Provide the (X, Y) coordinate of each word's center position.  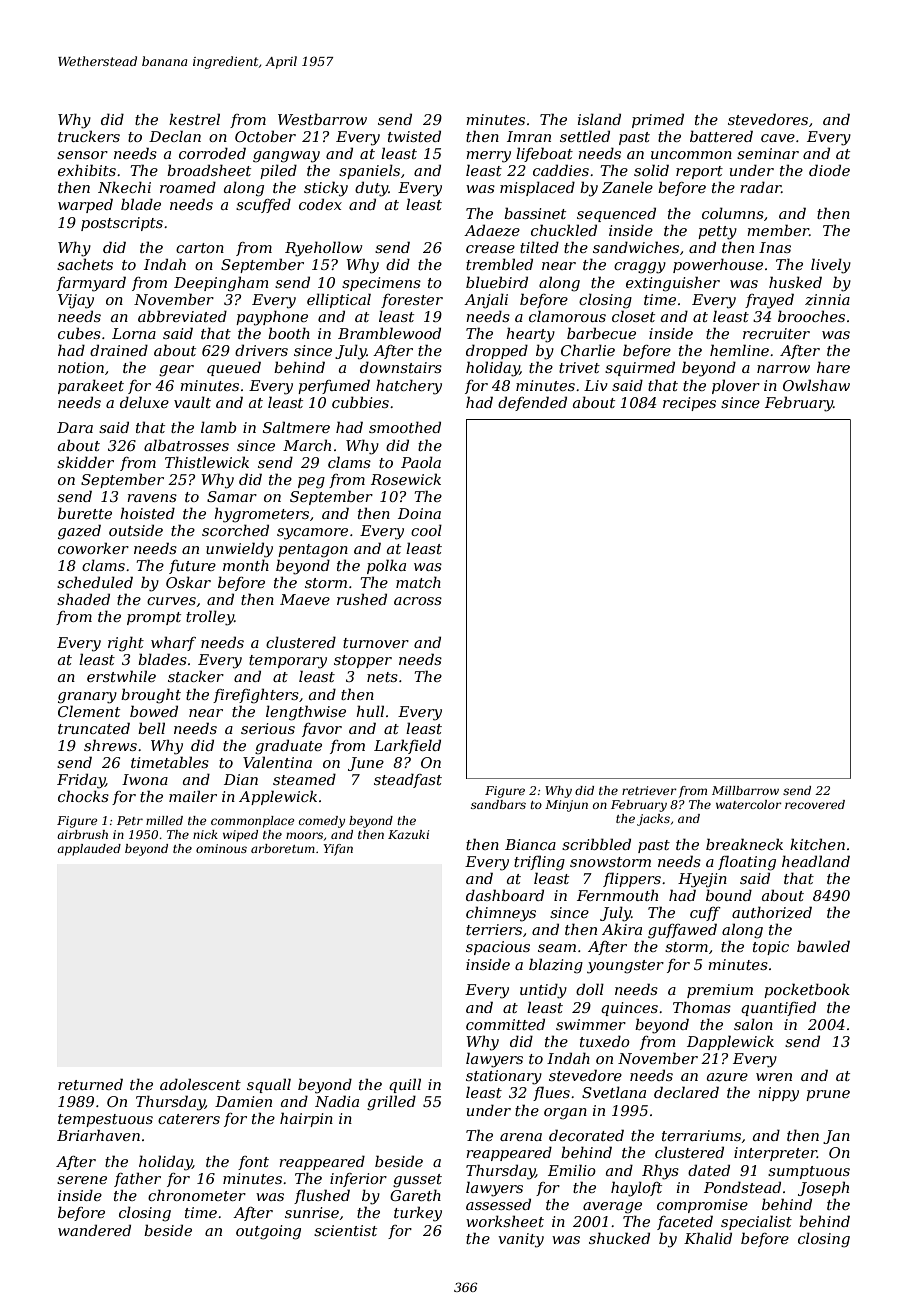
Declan (175, 136)
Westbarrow (322, 119)
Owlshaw (816, 385)
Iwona (145, 779)
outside (136, 530)
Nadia (337, 1101)
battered (721, 136)
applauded (89, 850)
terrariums (701, 1135)
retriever (649, 790)
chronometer (197, 1195)
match (418, 582)
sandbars (498, 804)
